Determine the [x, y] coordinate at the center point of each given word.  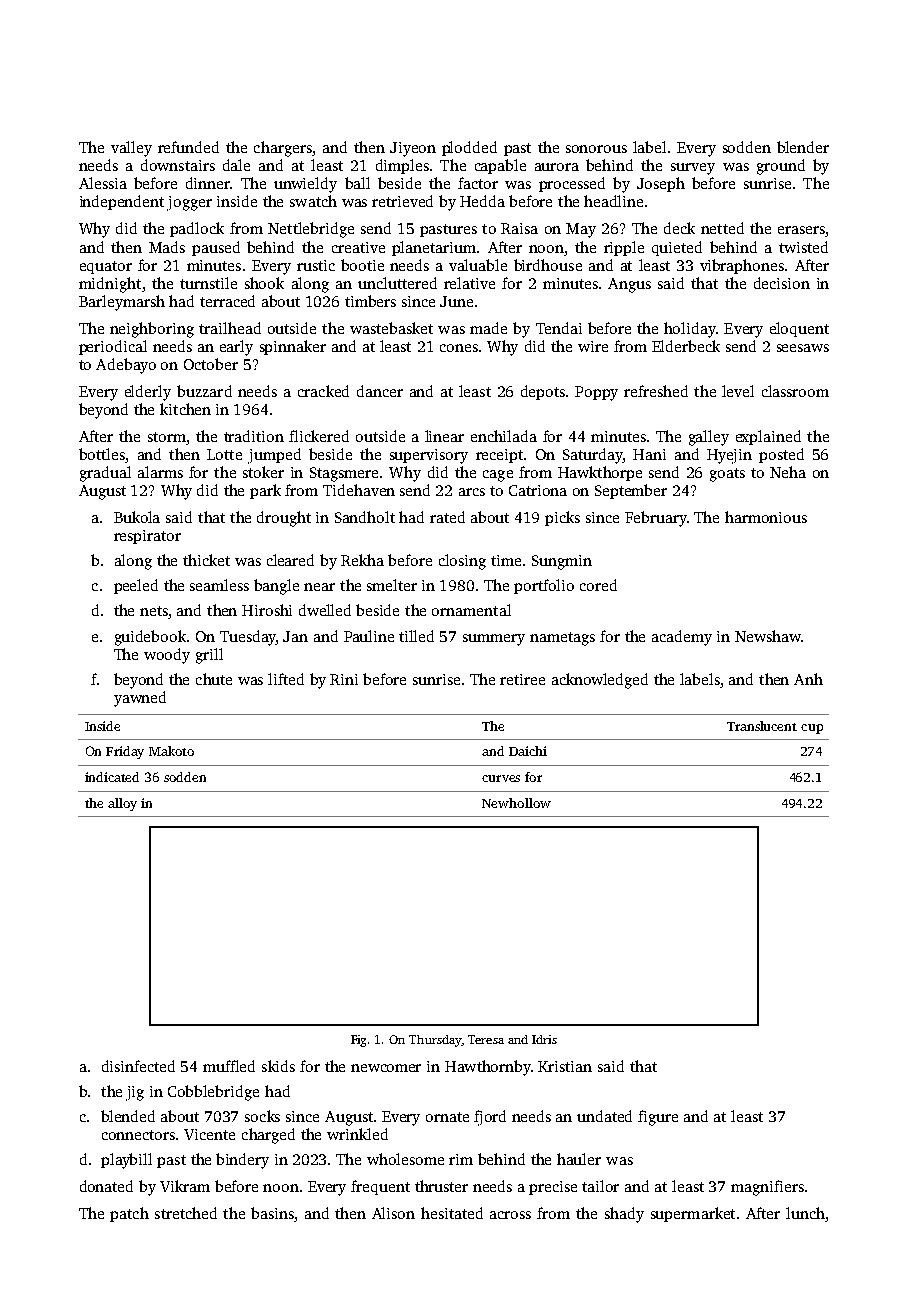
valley [131, 149]
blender [803, 147]
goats [727, 475]
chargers [283, 149]
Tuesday [248, 638]
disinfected [138, 1066]
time [506, 560]
